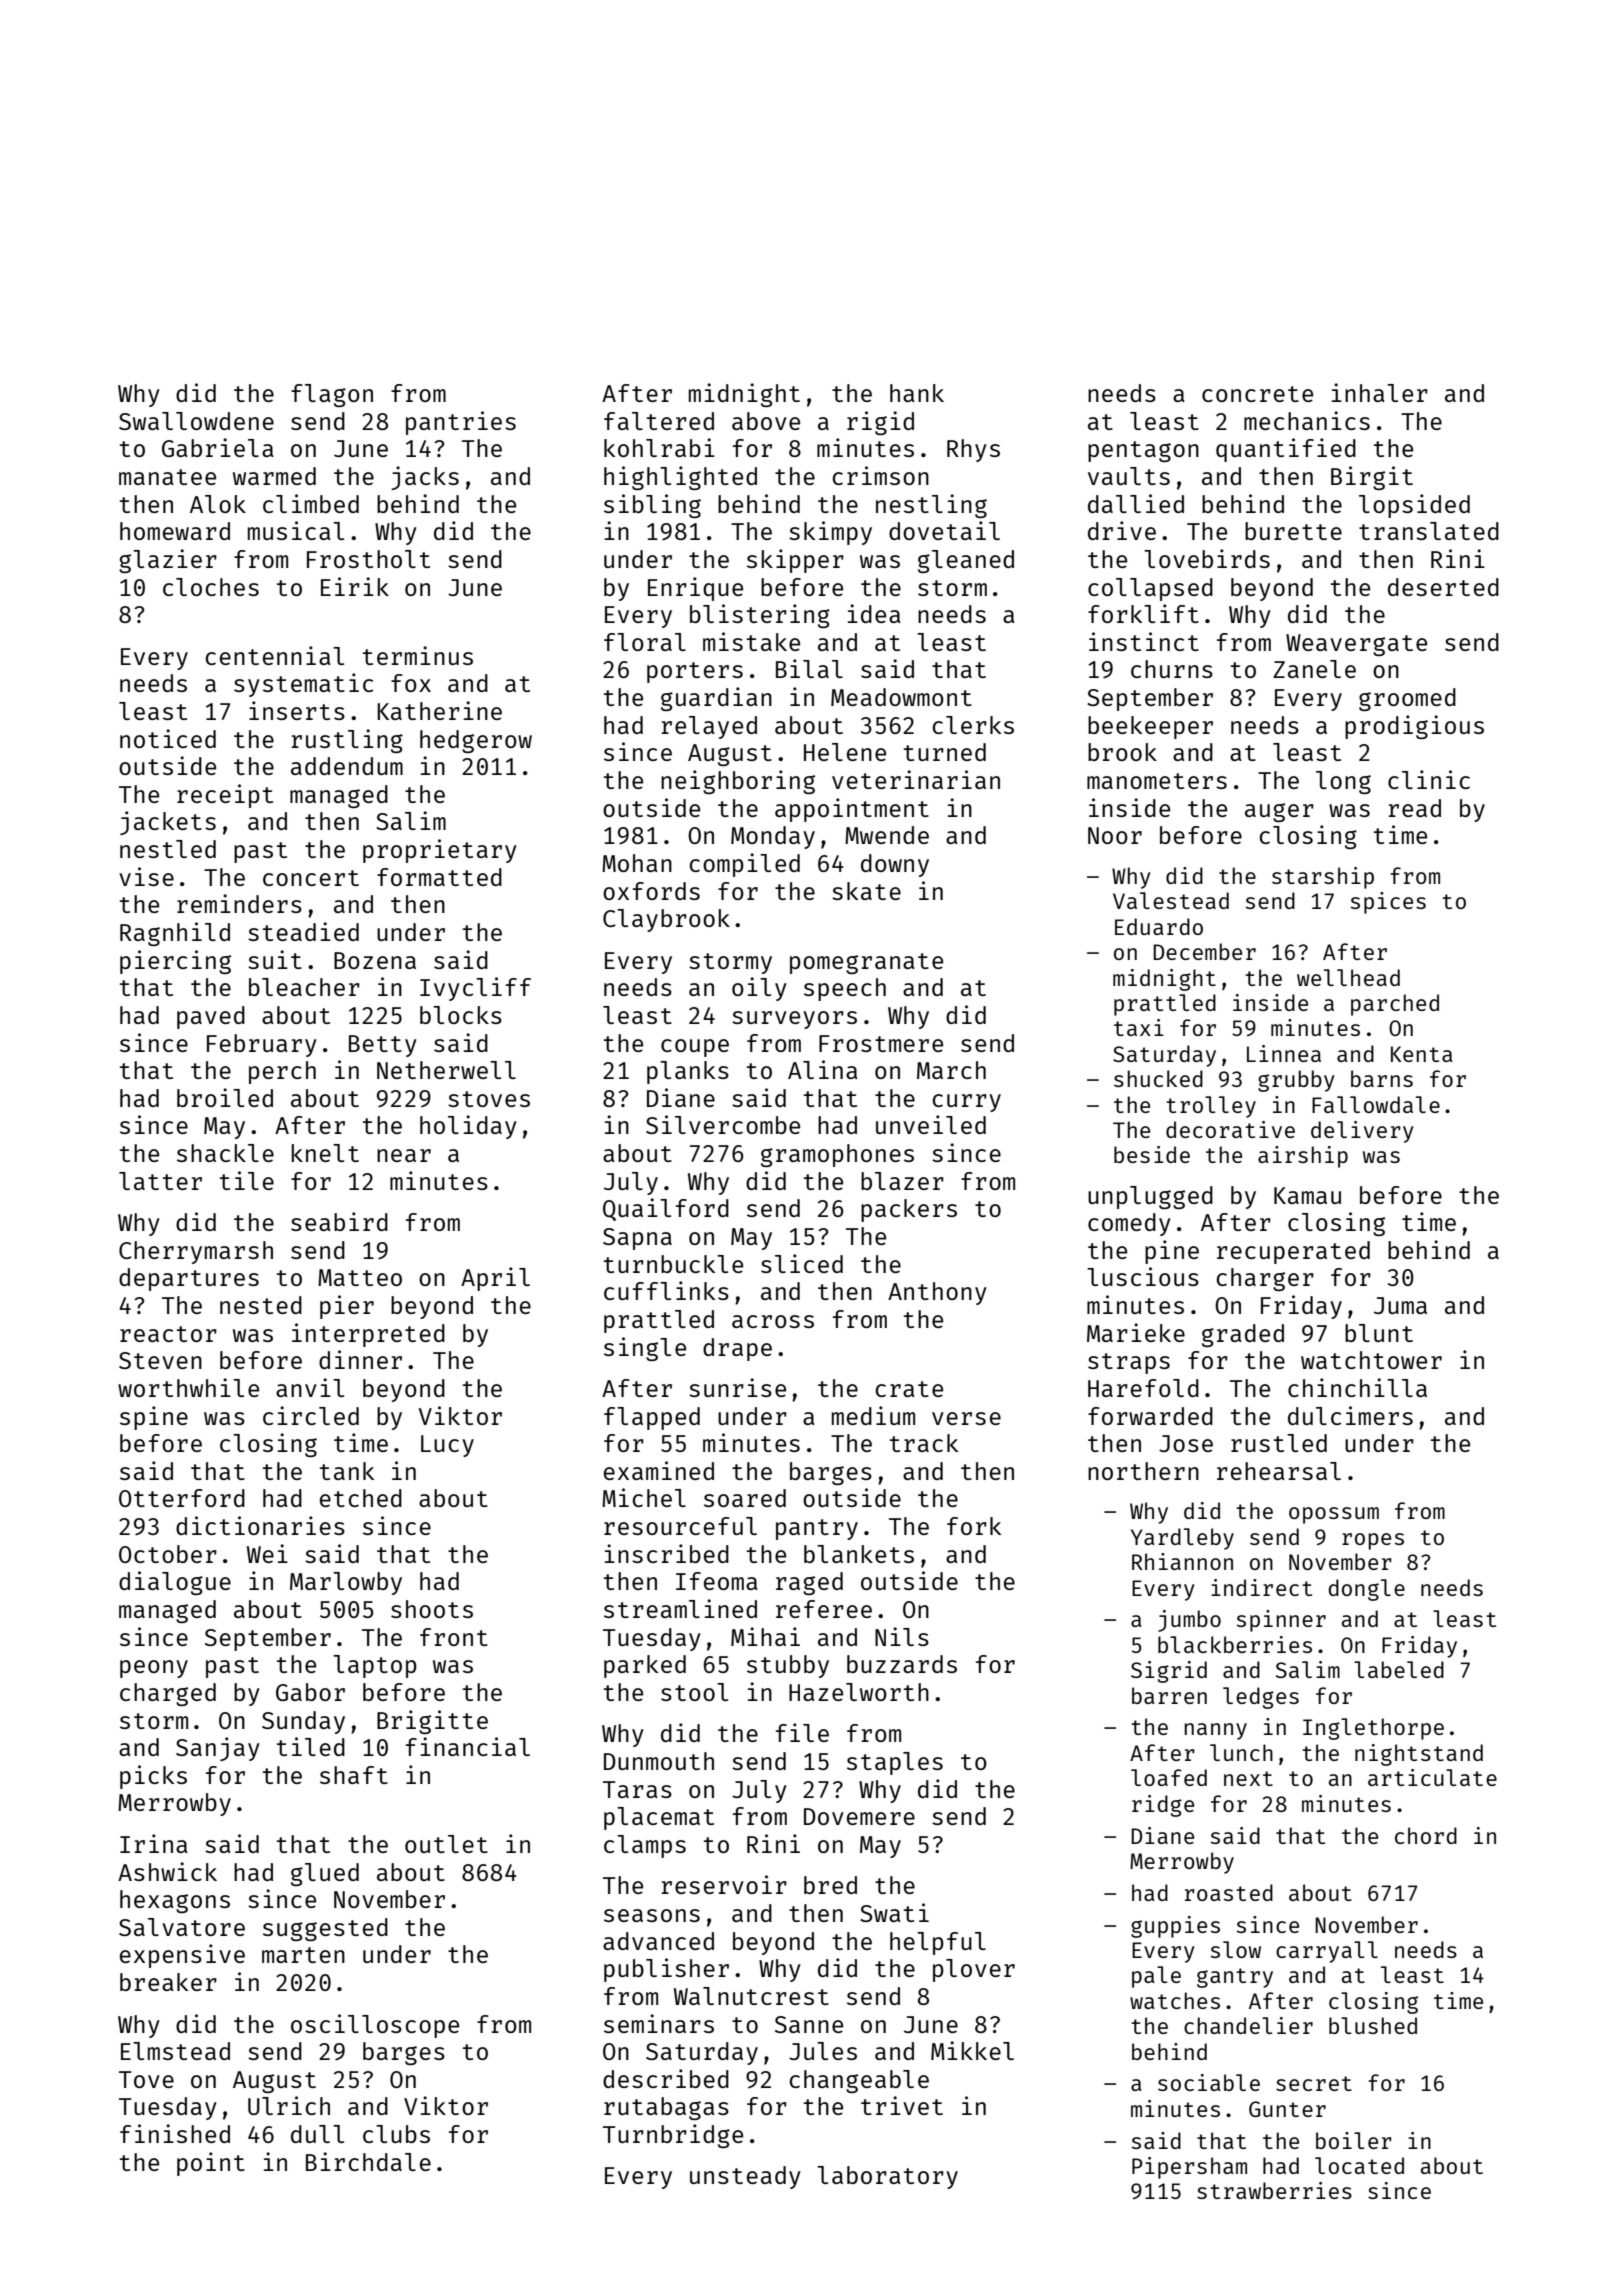 This image has width=1620, height=2292. Describe the element at coordinates (182, 1498) in the image. I see `Otterford` at that location.
